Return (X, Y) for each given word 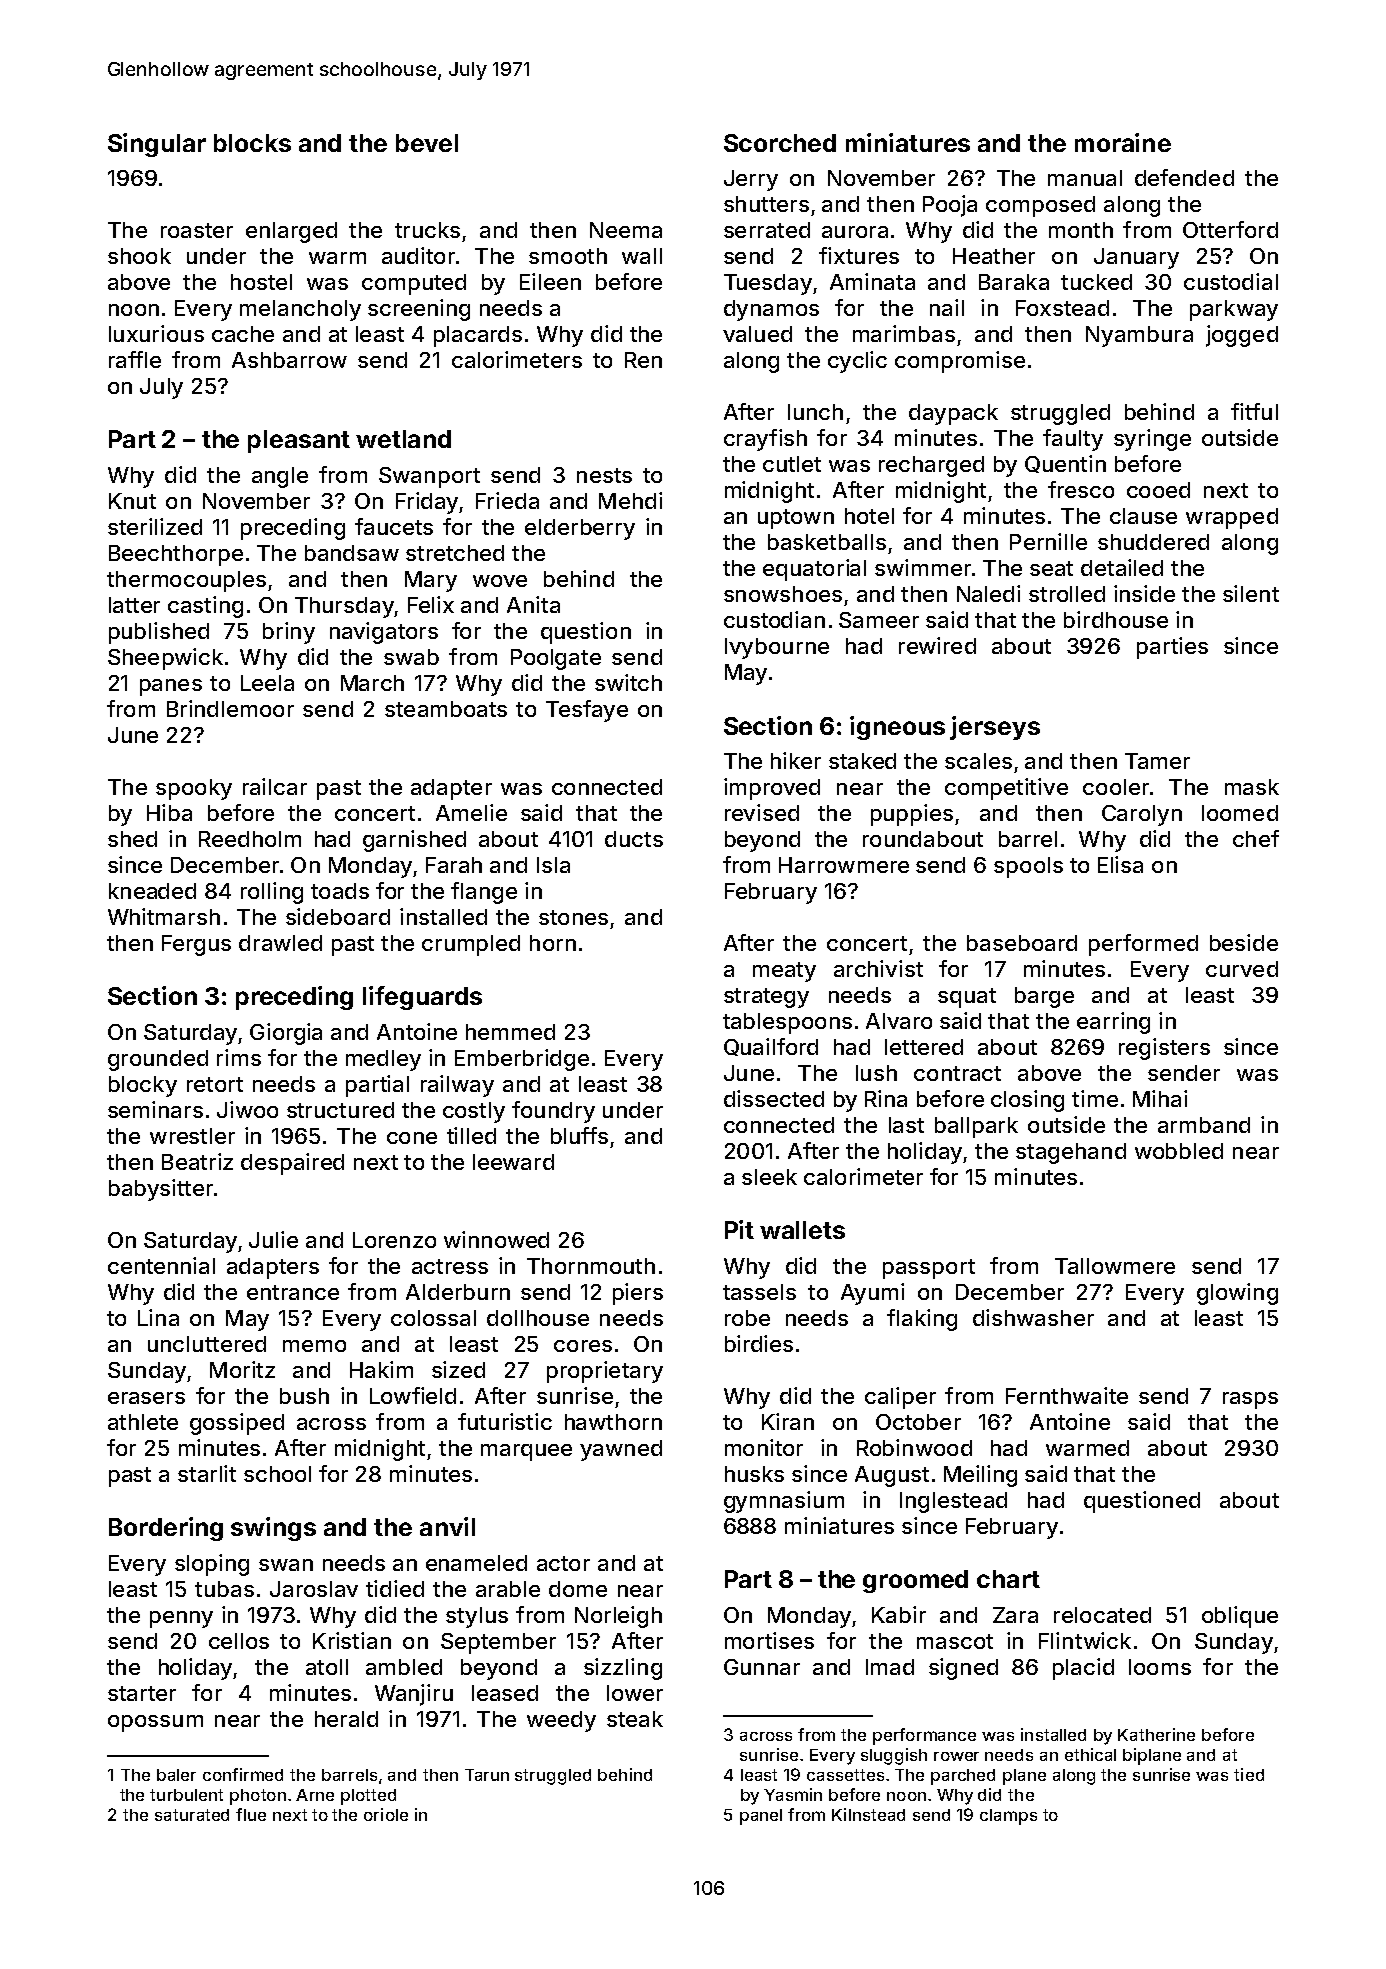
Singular (157, 145)
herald (346, 1719)
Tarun (487, 1775)
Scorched (780, 143)
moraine (1123, 142)
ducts (634, 839)
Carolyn (1142, 815)
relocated (1102, 1615)
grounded (158, 1060)
